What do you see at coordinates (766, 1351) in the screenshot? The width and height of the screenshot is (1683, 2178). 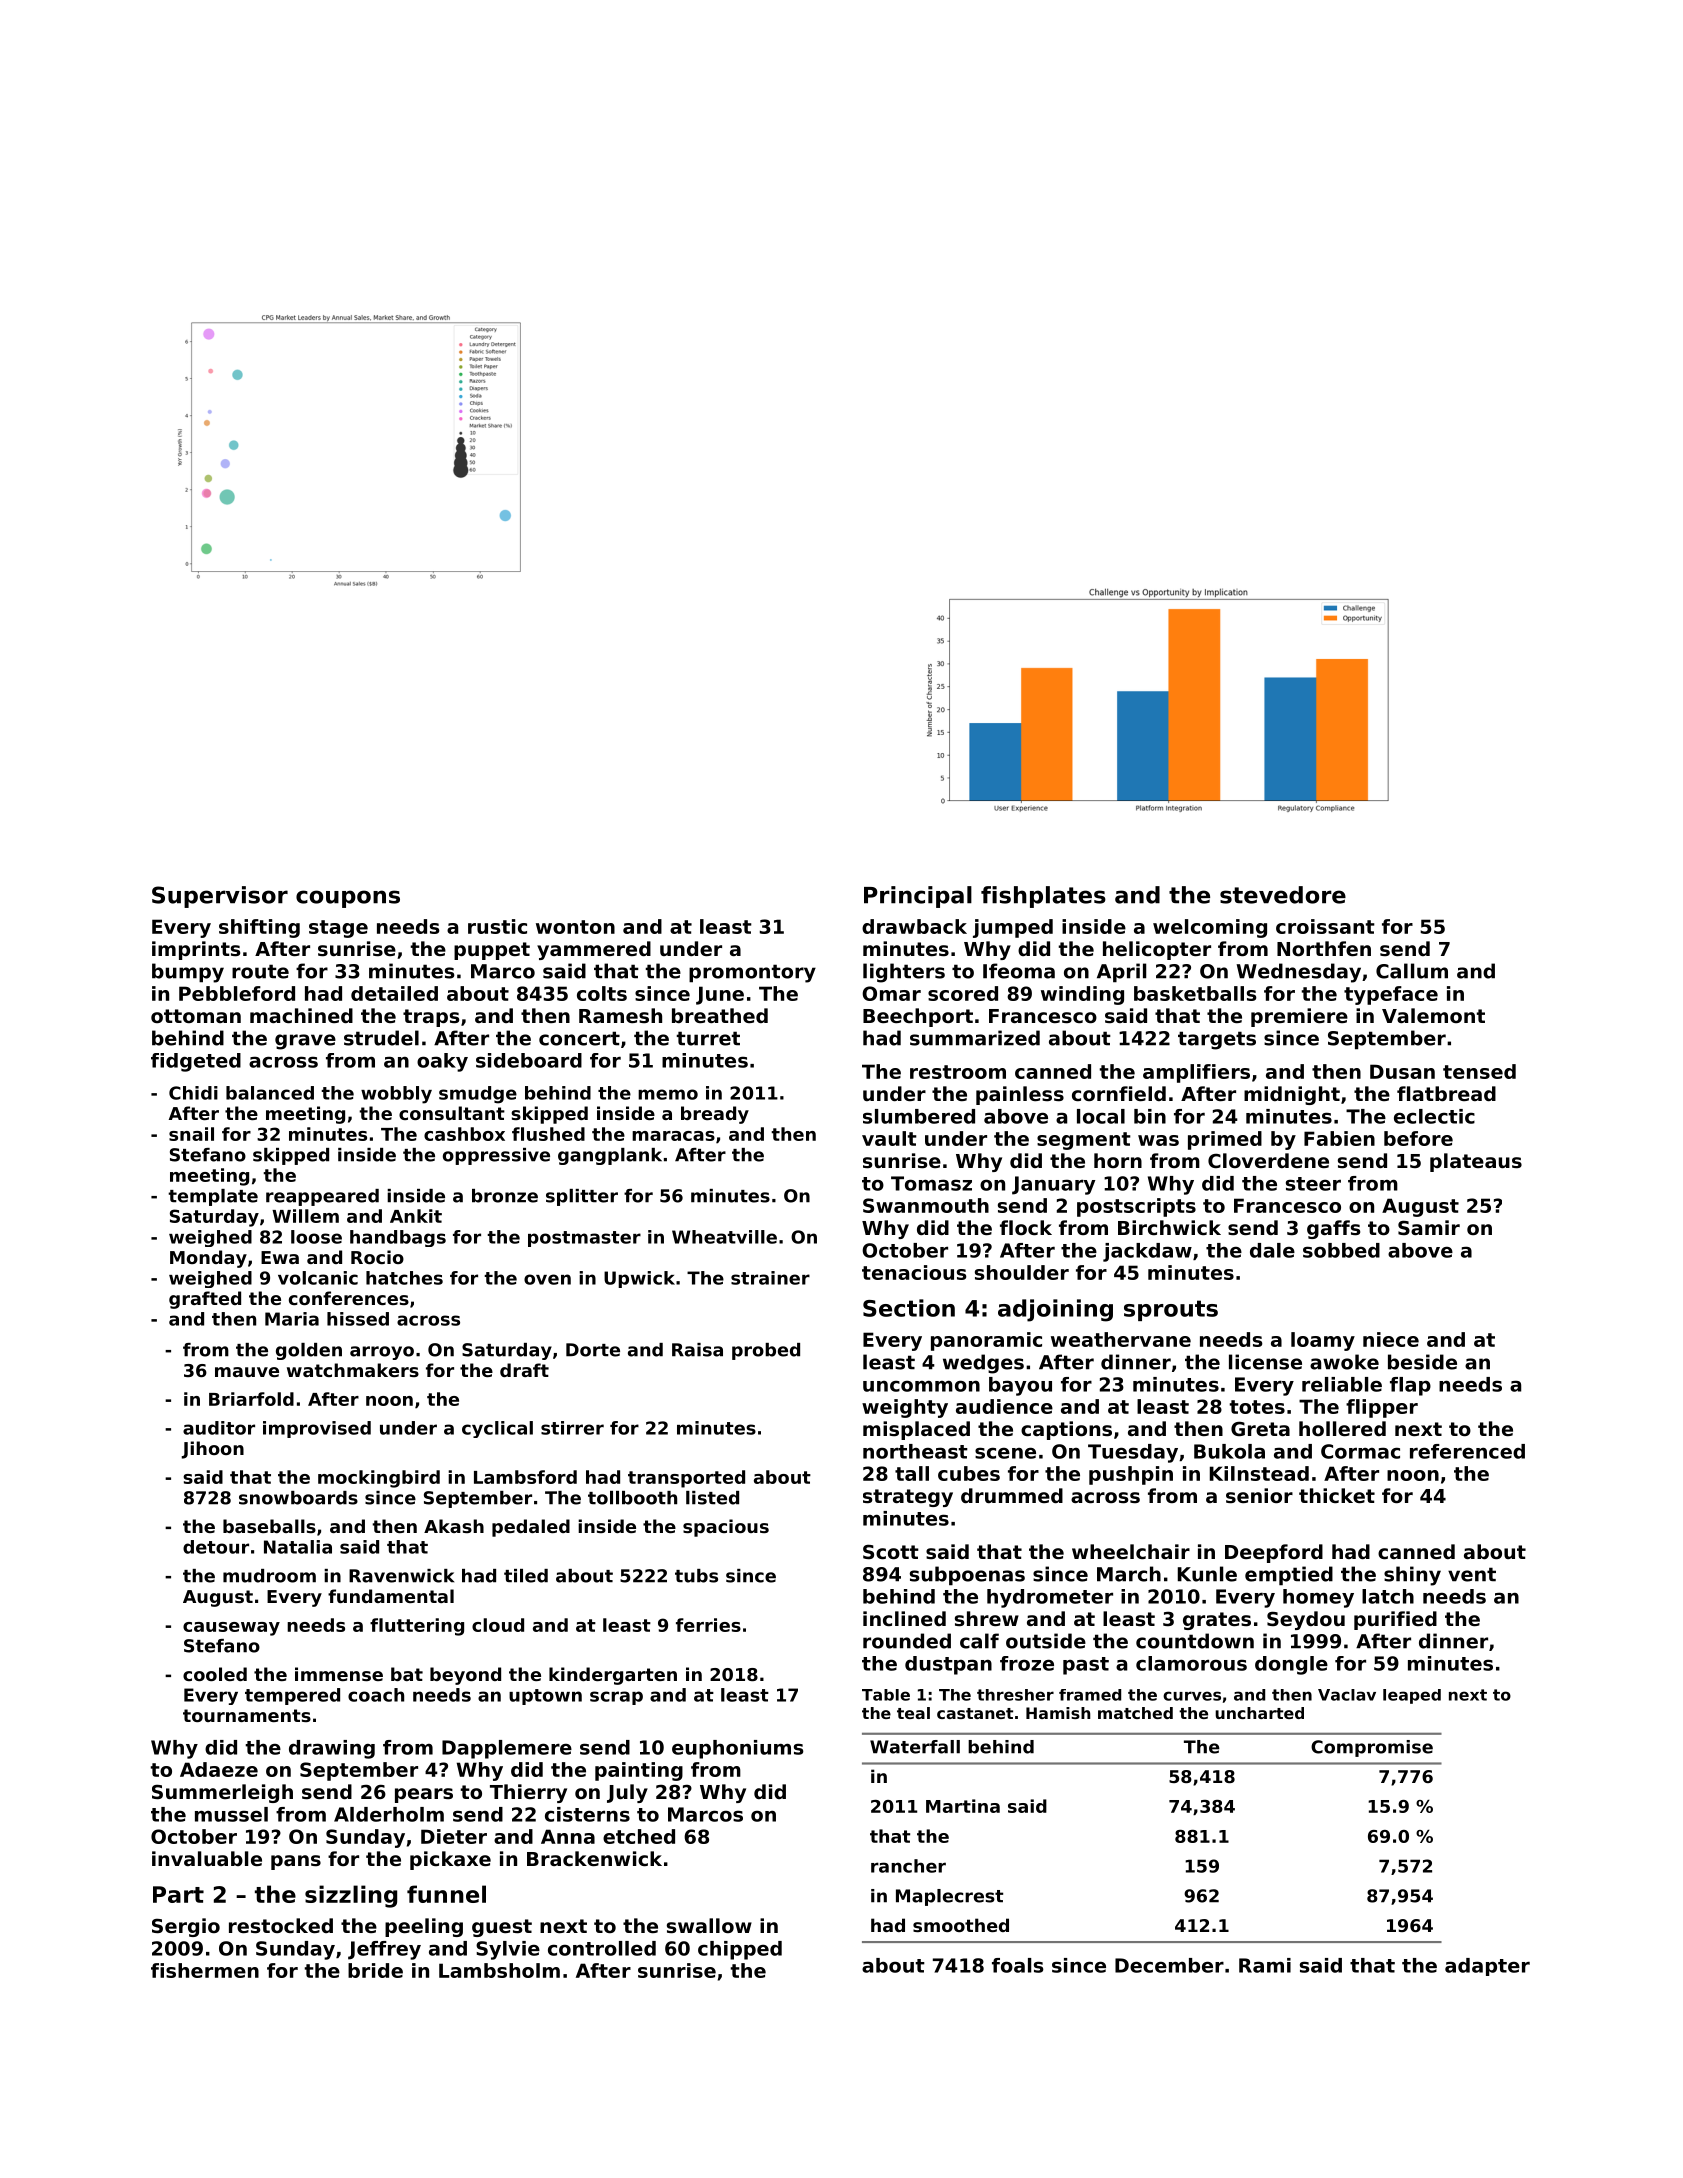 I see `probed` at bounding box center [766, 1351].
